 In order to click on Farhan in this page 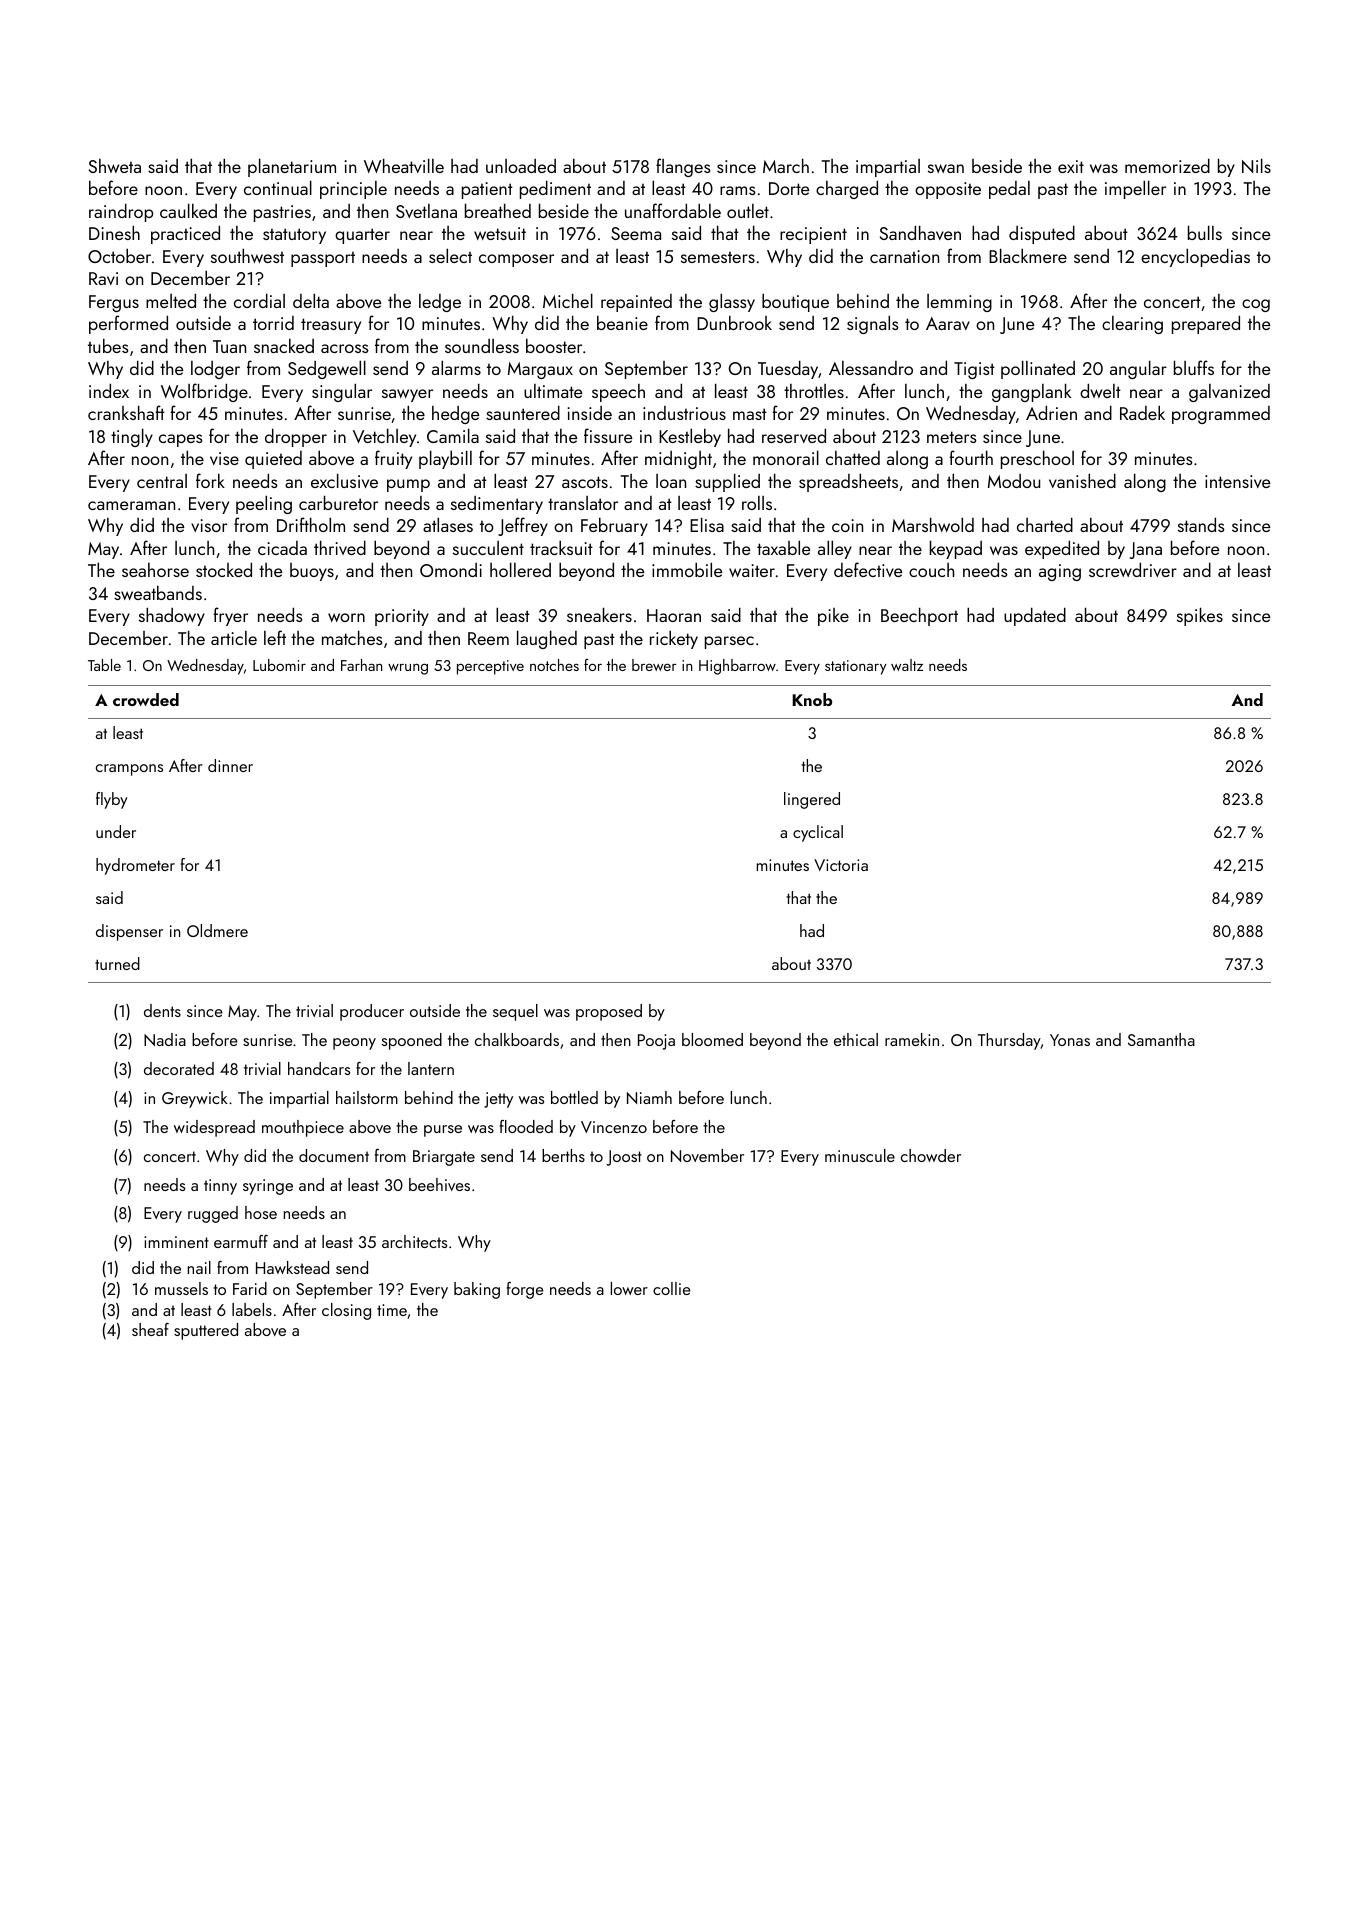, I will do `click(361, 665)`.
